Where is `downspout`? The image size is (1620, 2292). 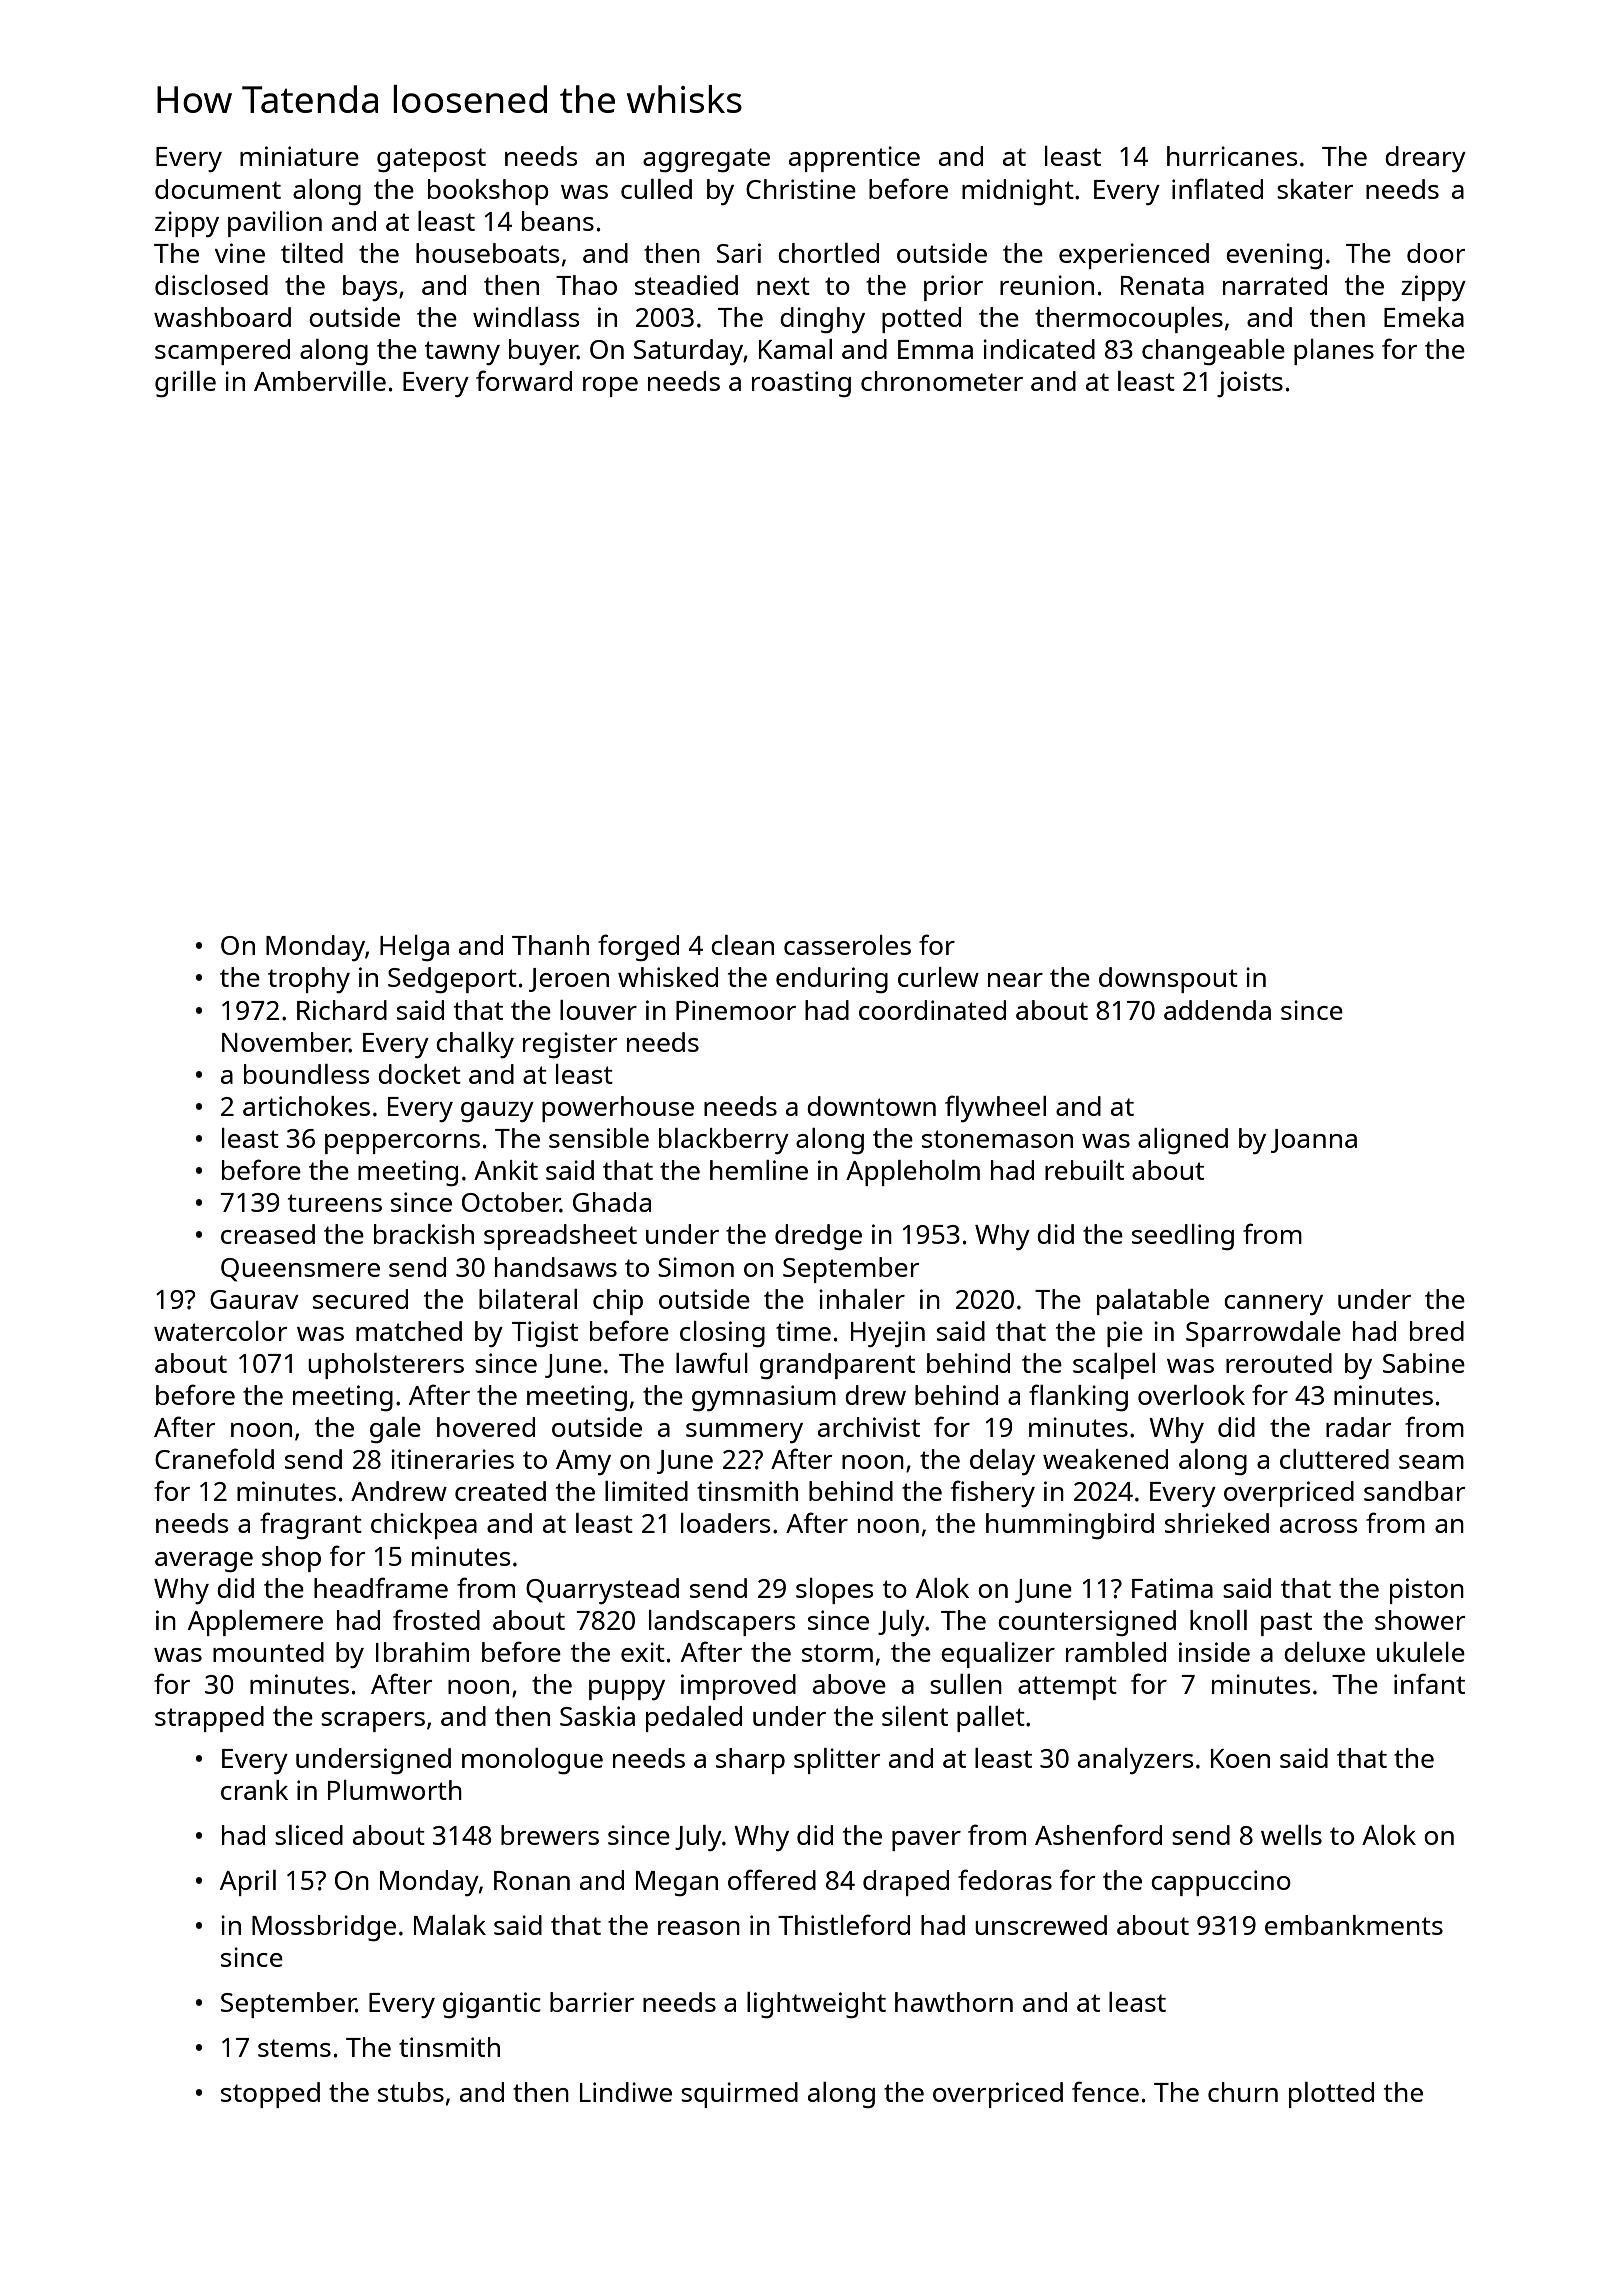
downspout is located at coordinates (1168, 980).
